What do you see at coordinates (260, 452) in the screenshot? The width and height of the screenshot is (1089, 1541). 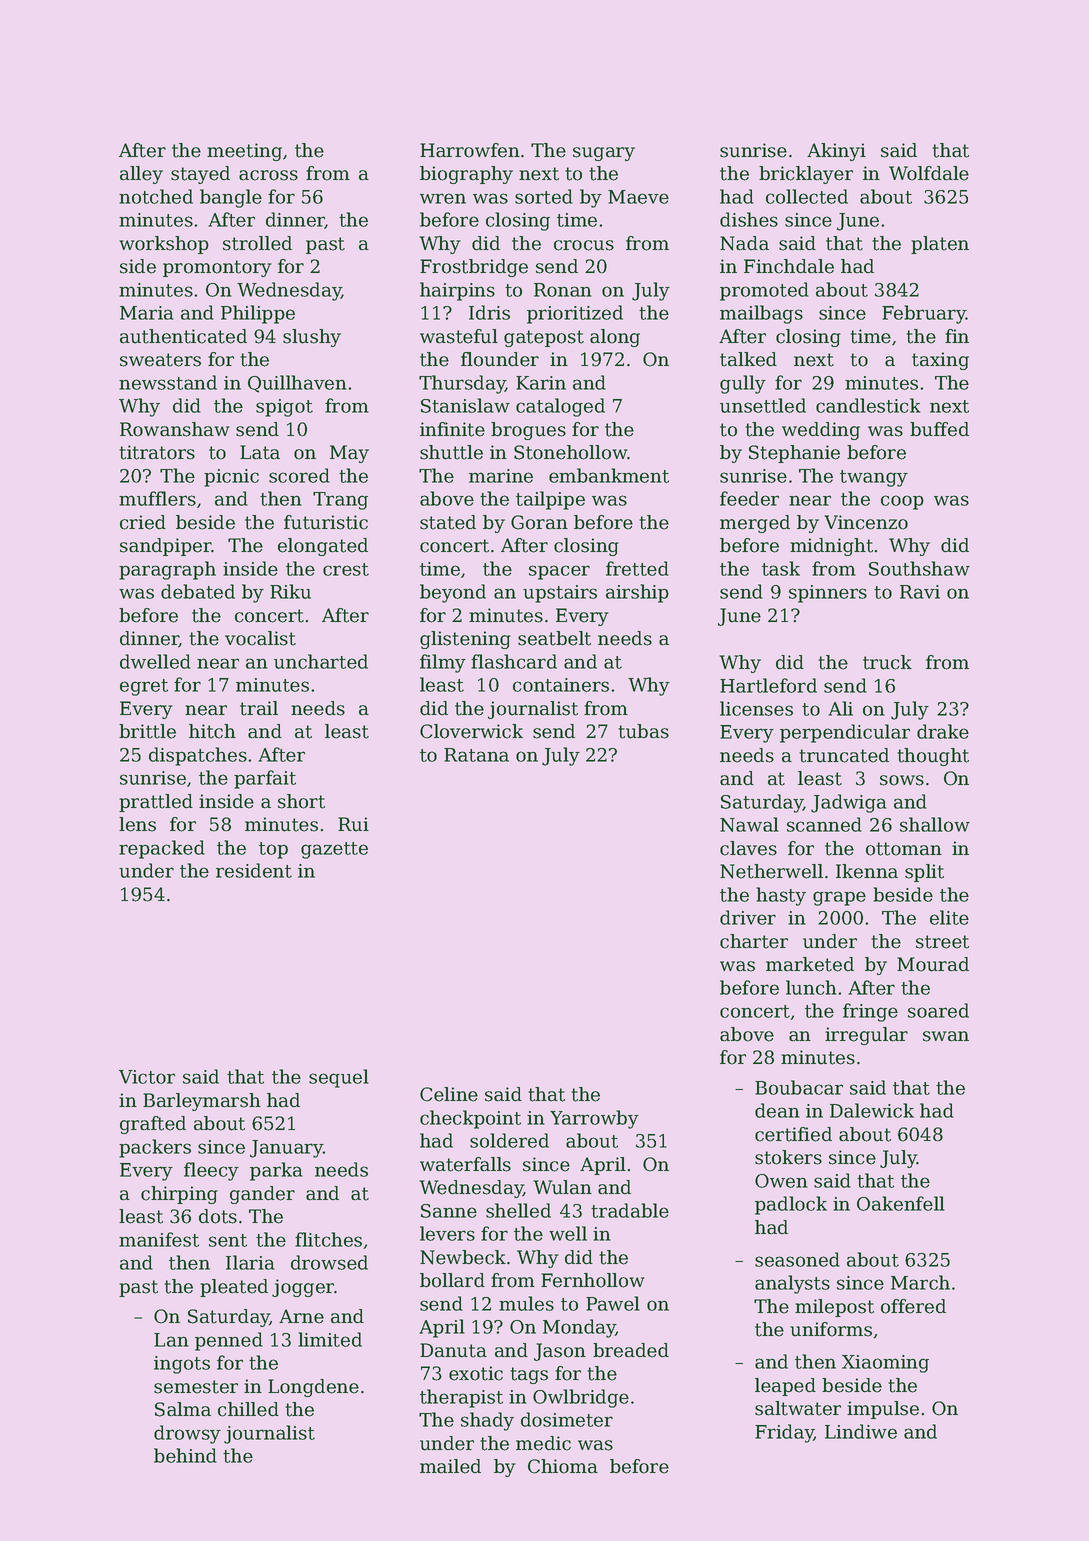 I see `Lata` at bounding box center [260, 452].
